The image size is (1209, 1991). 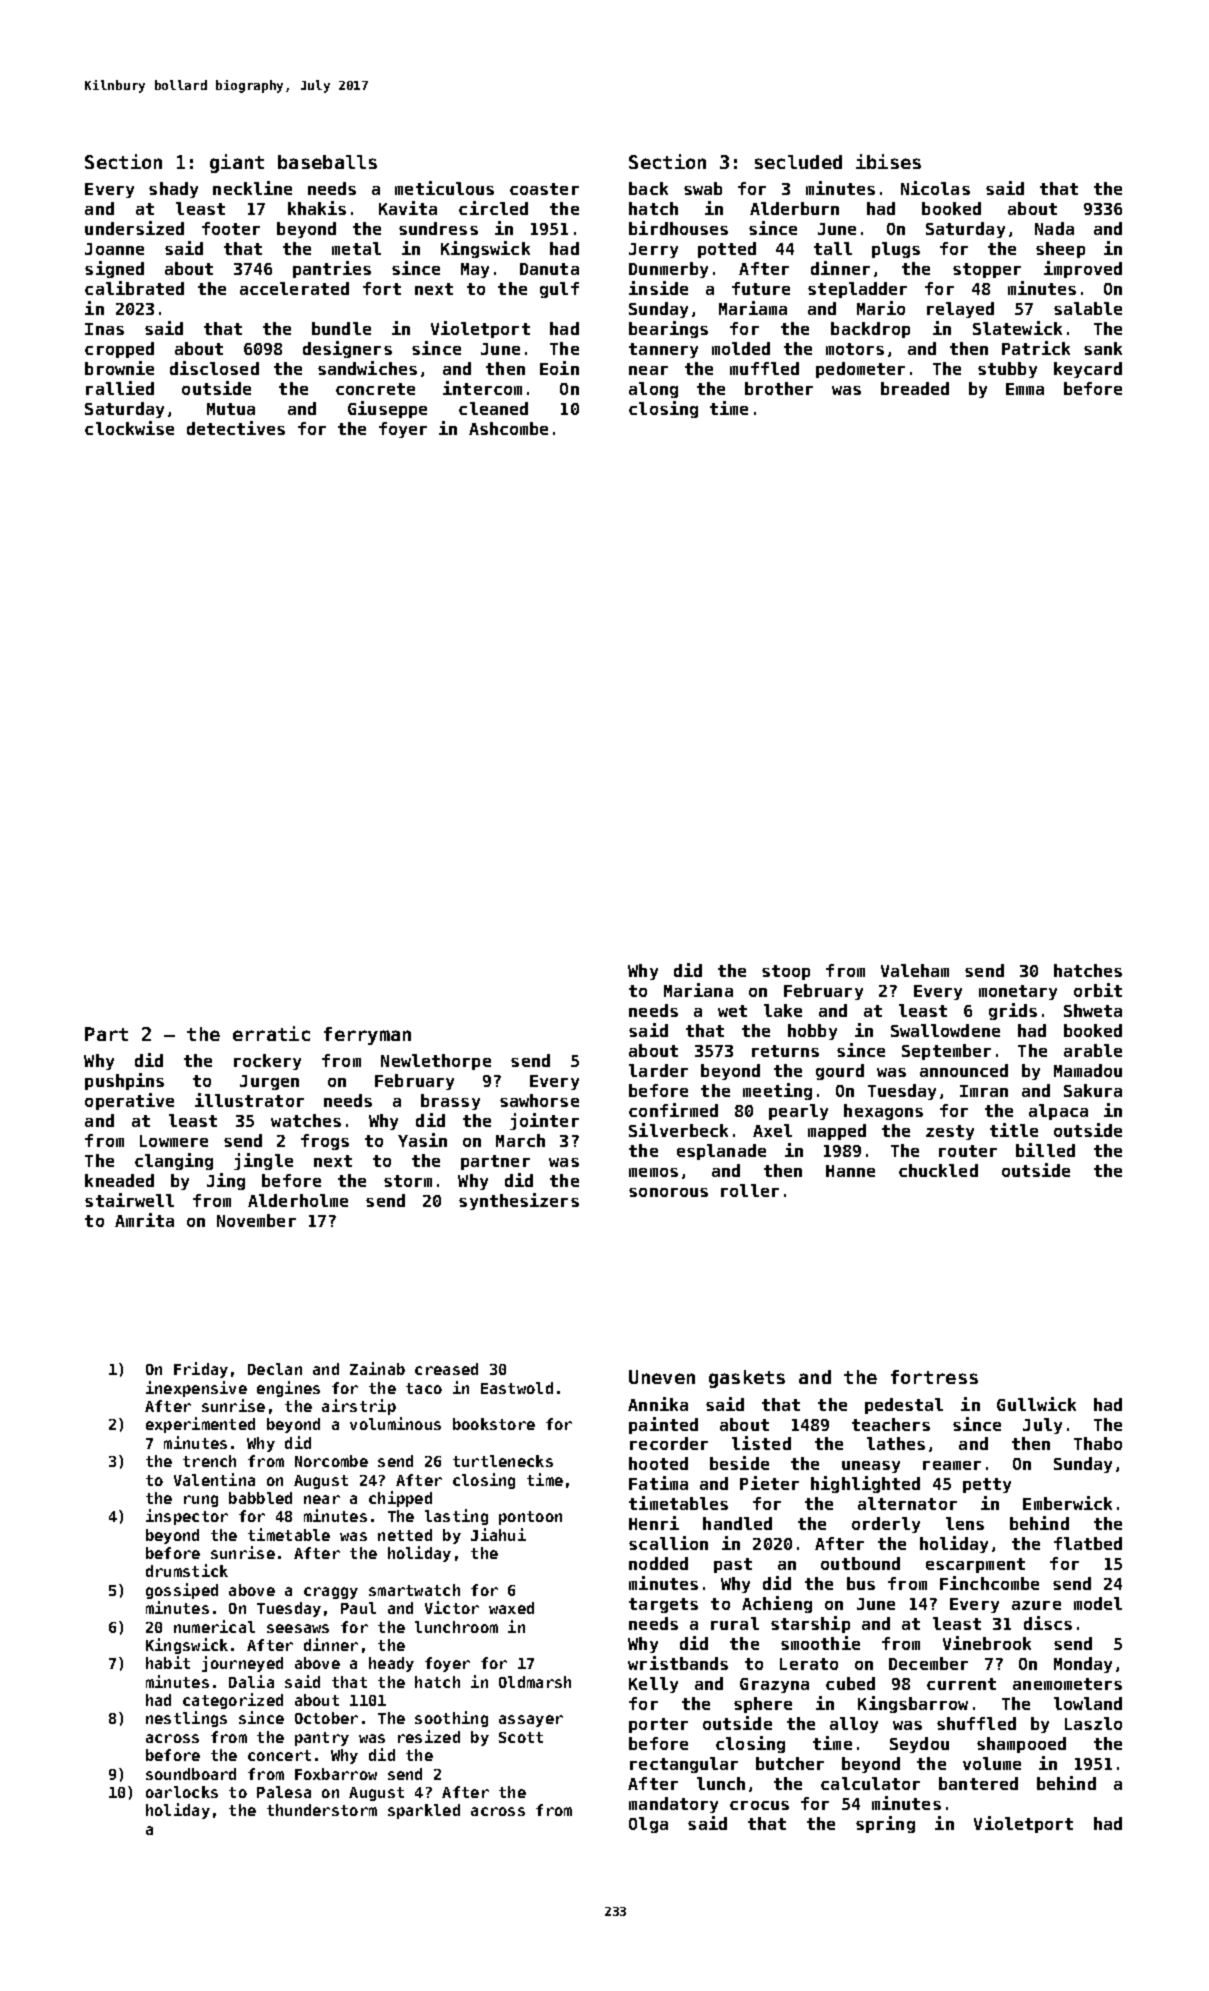 What do you see at coordinates (182, 1792) in the document?
I see `oarlocks` at bounding box center [182, 1792].
